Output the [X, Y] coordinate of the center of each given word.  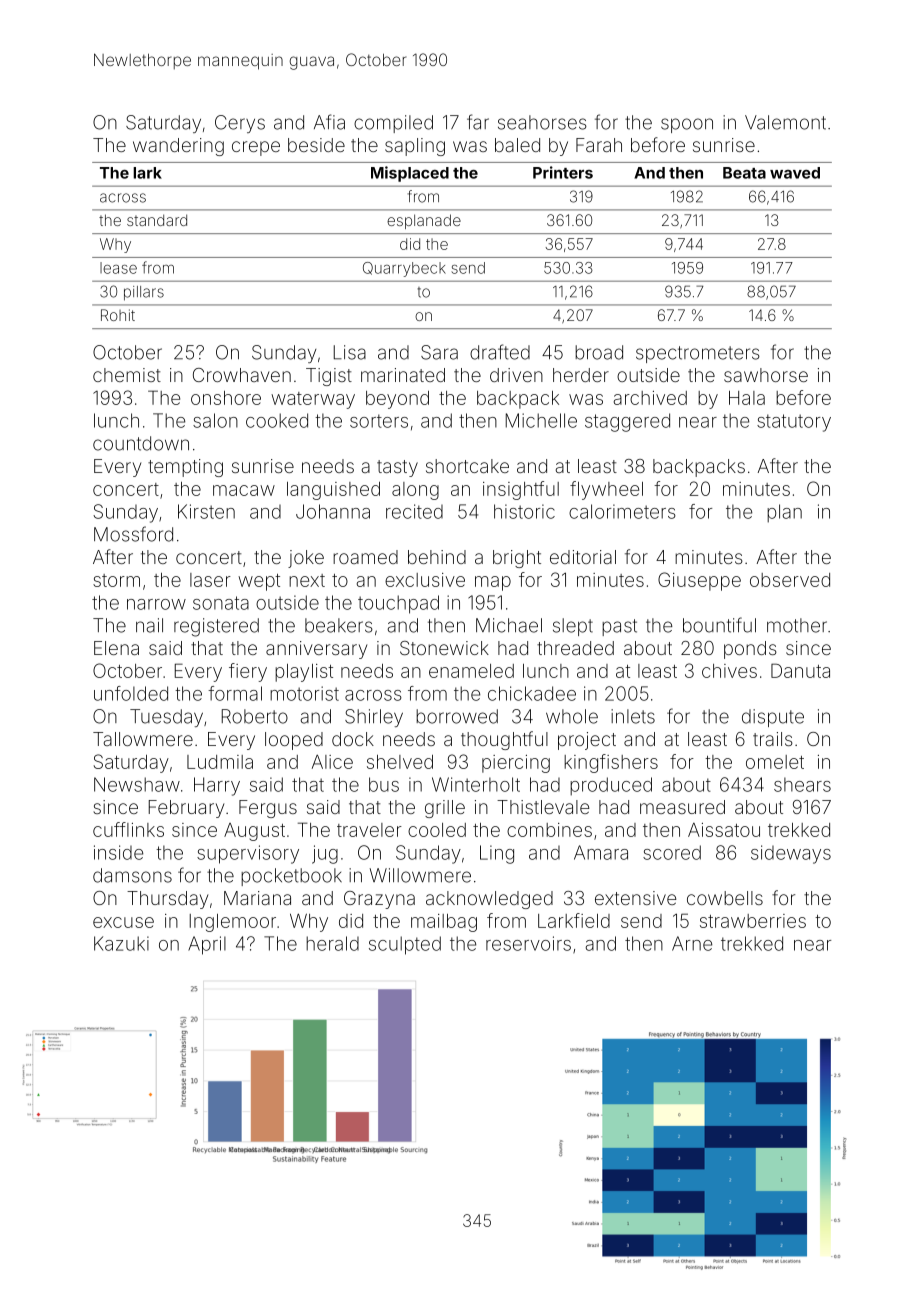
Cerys [240, 124]
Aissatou [724, 830]
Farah [599, 145]
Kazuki [121, 943]
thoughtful [504, 740]
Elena [116, 648]
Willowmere [420, 875]
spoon [687, 125]
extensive [635, 898]
